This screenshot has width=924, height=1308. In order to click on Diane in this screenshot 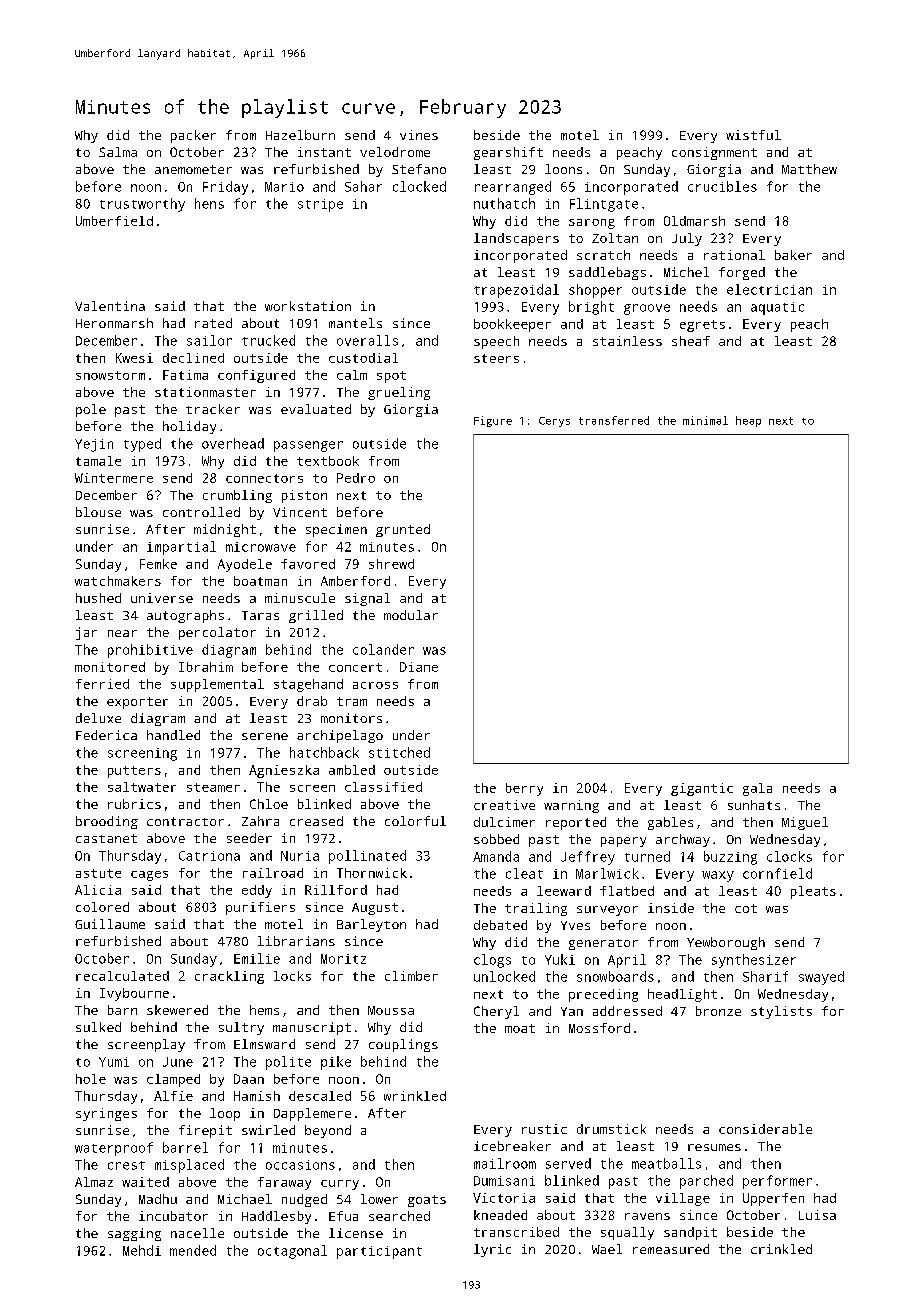, I will do `click(419, 667)`.
